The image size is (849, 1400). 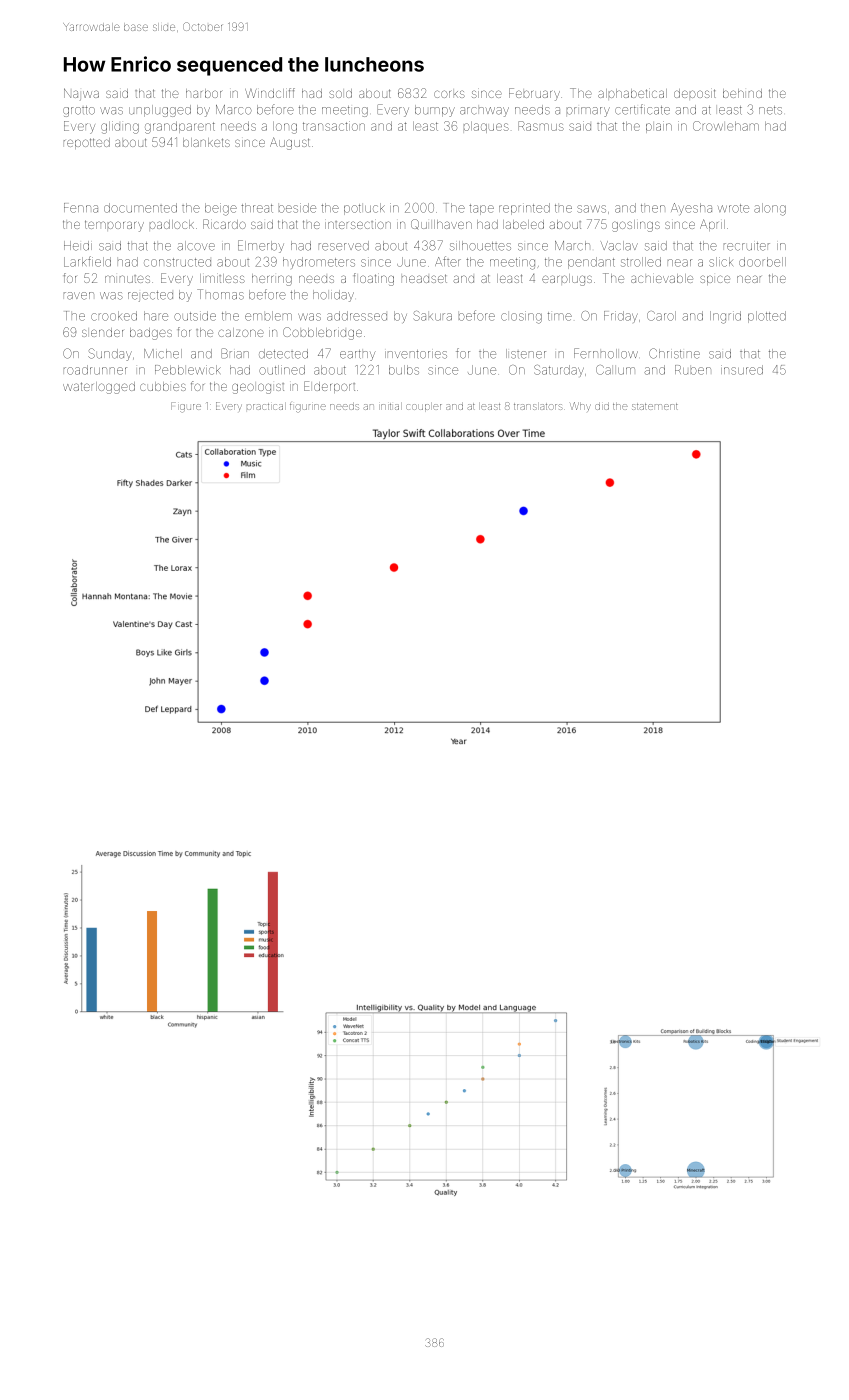 What do you see at coordinates (188, 370) in the screenshot?
I see `Pebblewick` at bounding box center [188, 370].
